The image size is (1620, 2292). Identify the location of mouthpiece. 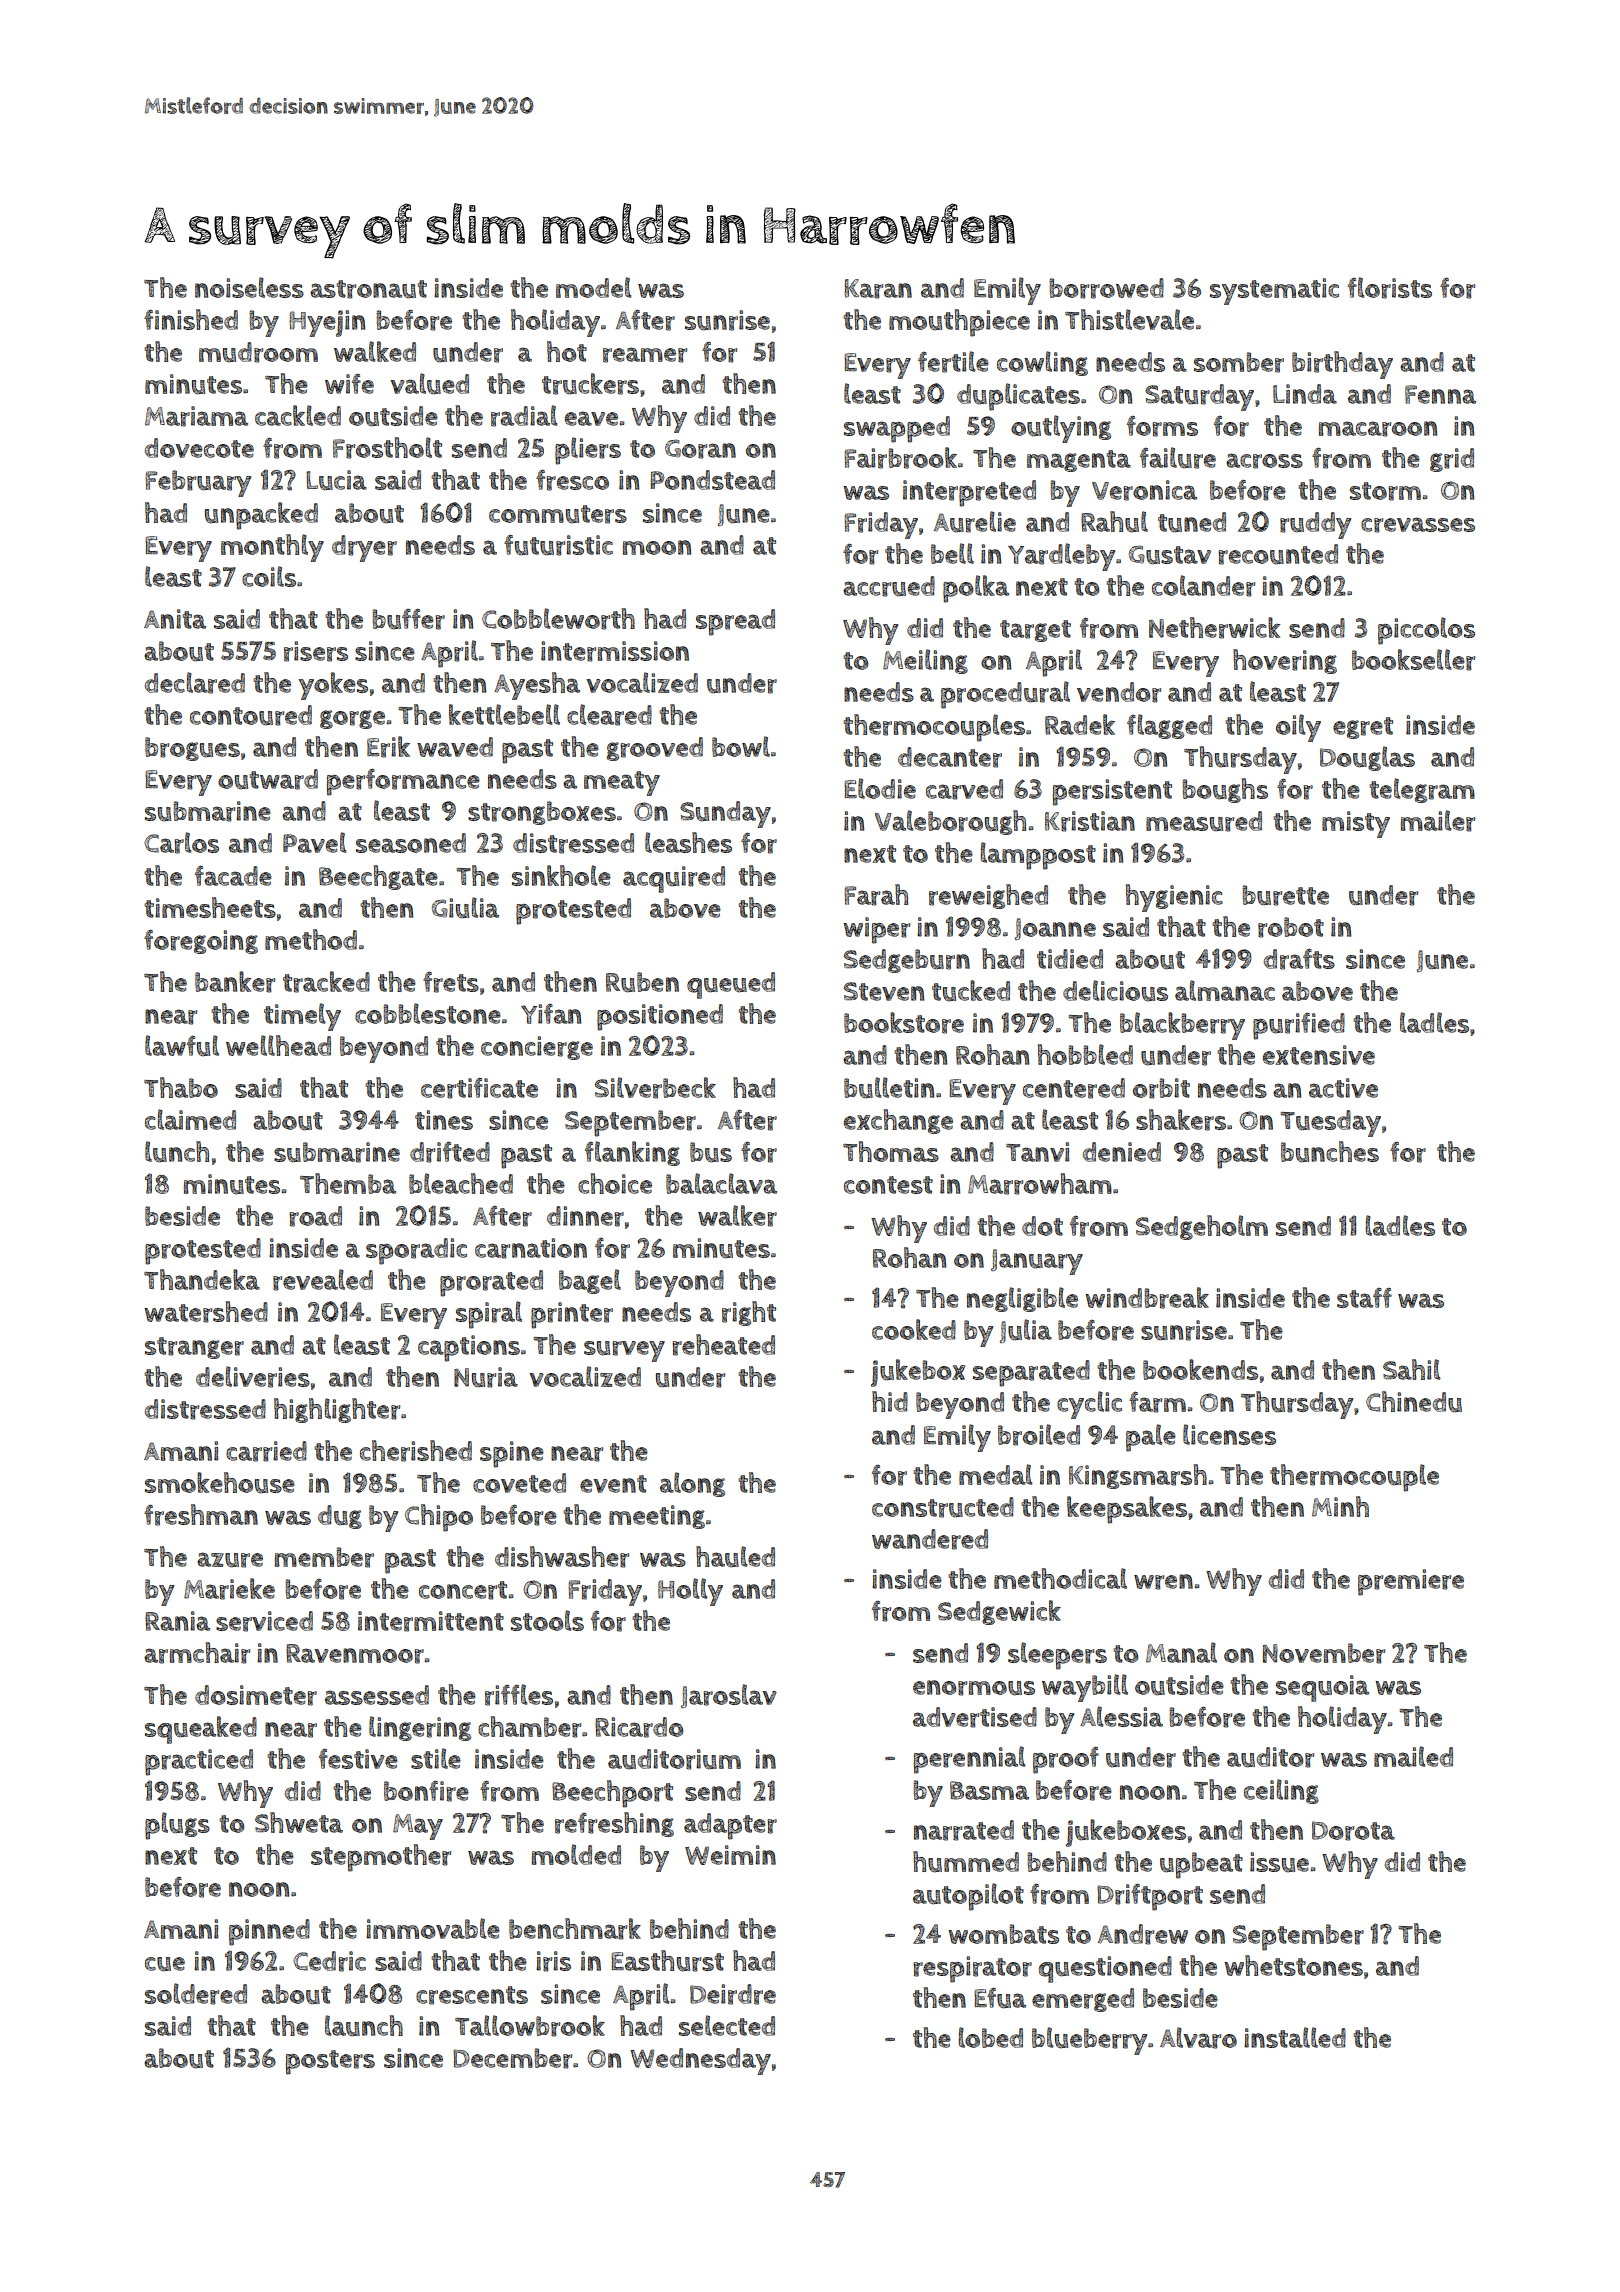
(959, 323).
